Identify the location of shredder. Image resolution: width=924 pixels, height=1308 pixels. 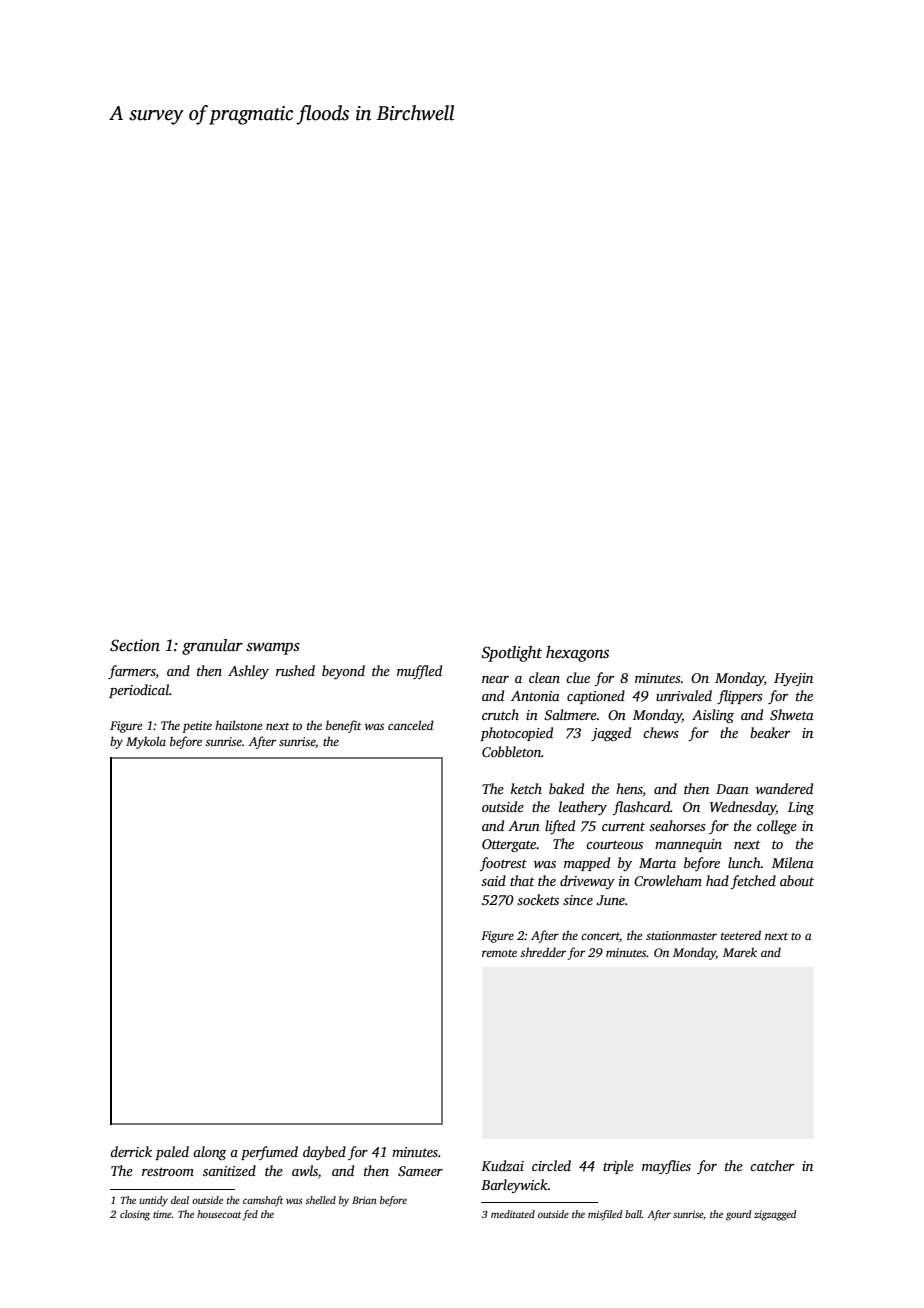
(543, 952).
